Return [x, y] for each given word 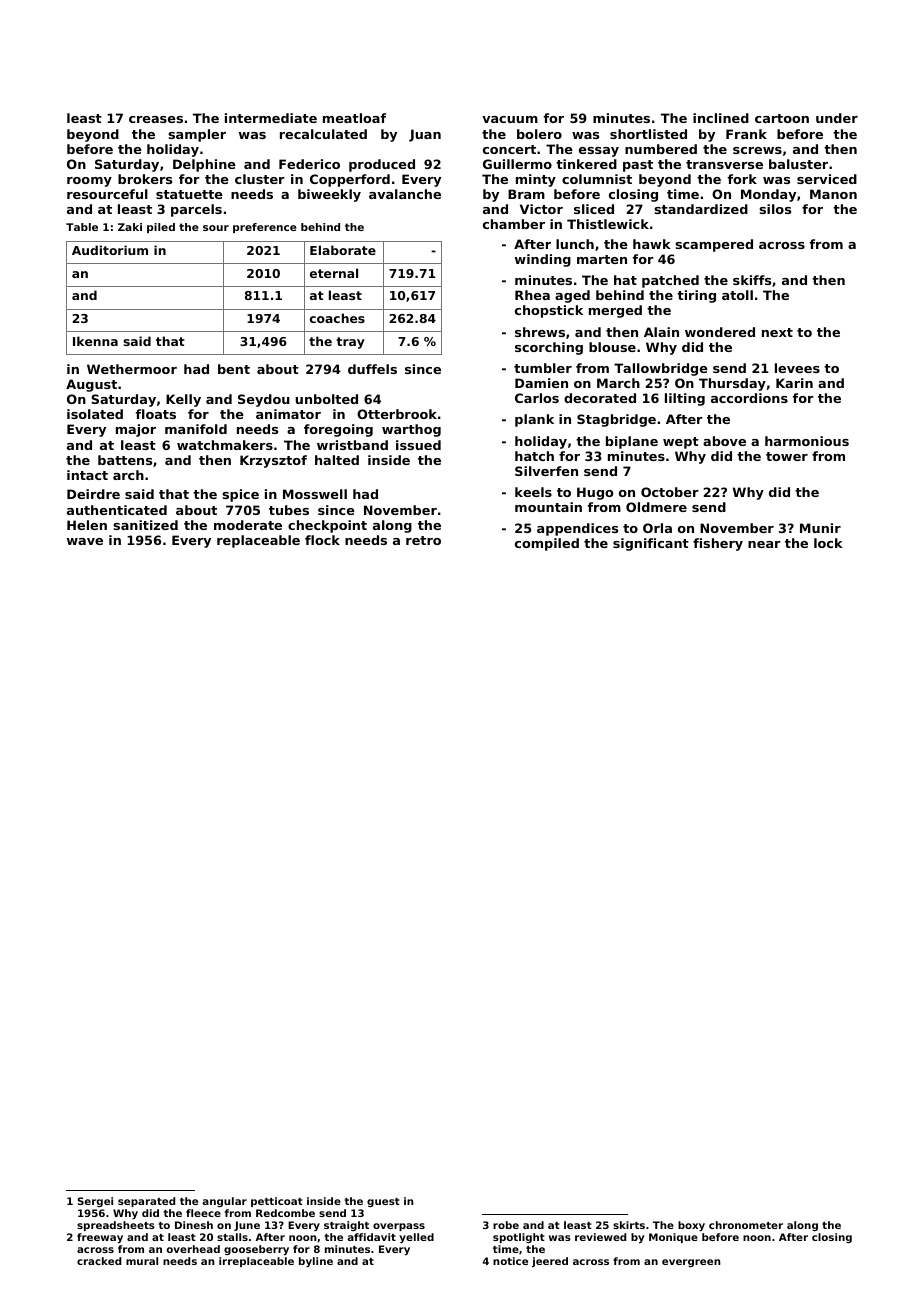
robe [506, 1225]
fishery [718, 544]
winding [543, 260]
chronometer [746, 1225]
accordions [749, 398]
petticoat [277, 1202]
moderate [248, 525]
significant [651, 544]
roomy [89, 182]
